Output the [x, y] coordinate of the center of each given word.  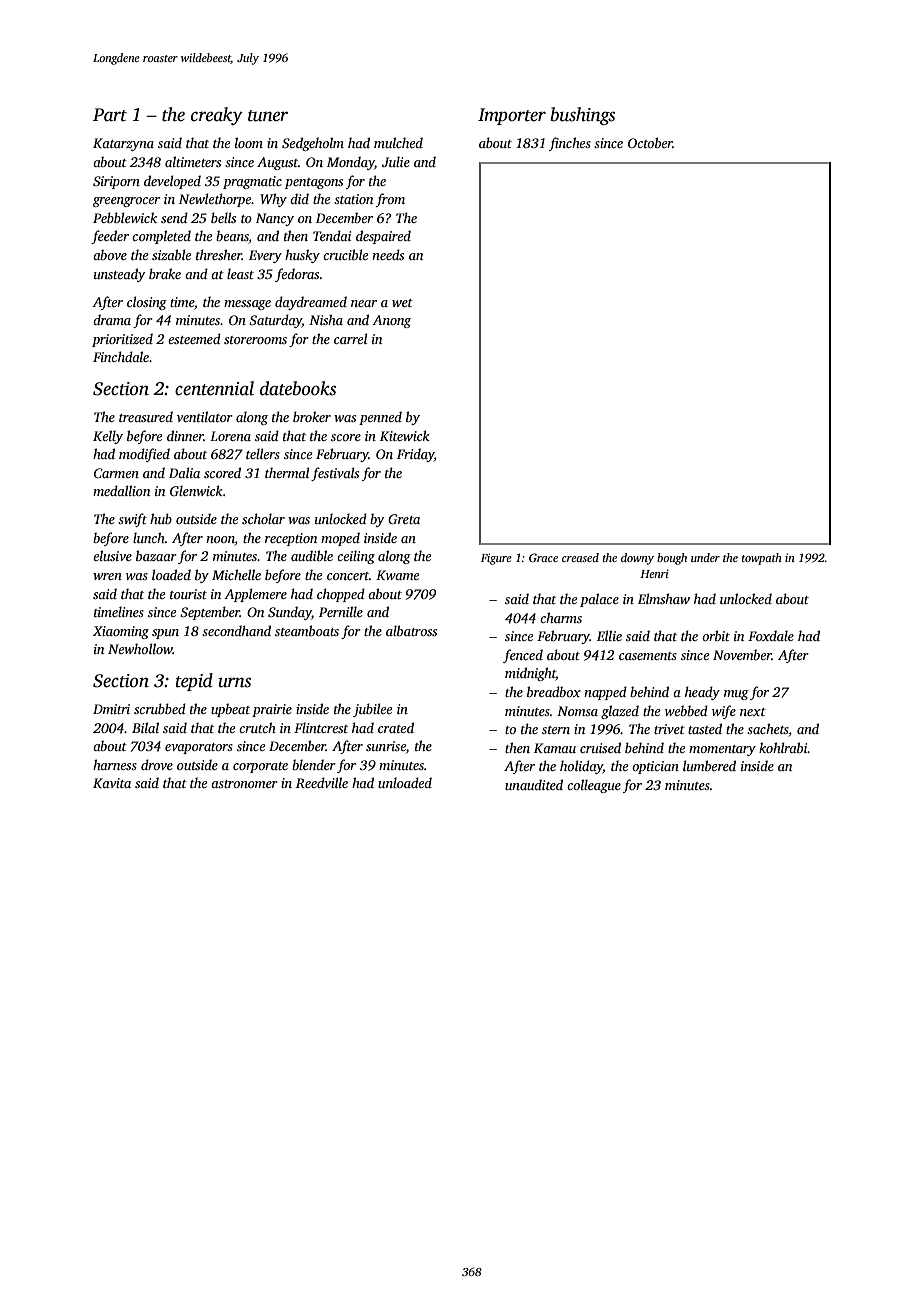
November [742, 654]
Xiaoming [121, 632]
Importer [512, 116]
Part [110, 115]
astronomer [244, 784]
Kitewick [405, 435]
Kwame [397, 575]
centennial [214, 388]
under [705, 557]
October [650, 142]
